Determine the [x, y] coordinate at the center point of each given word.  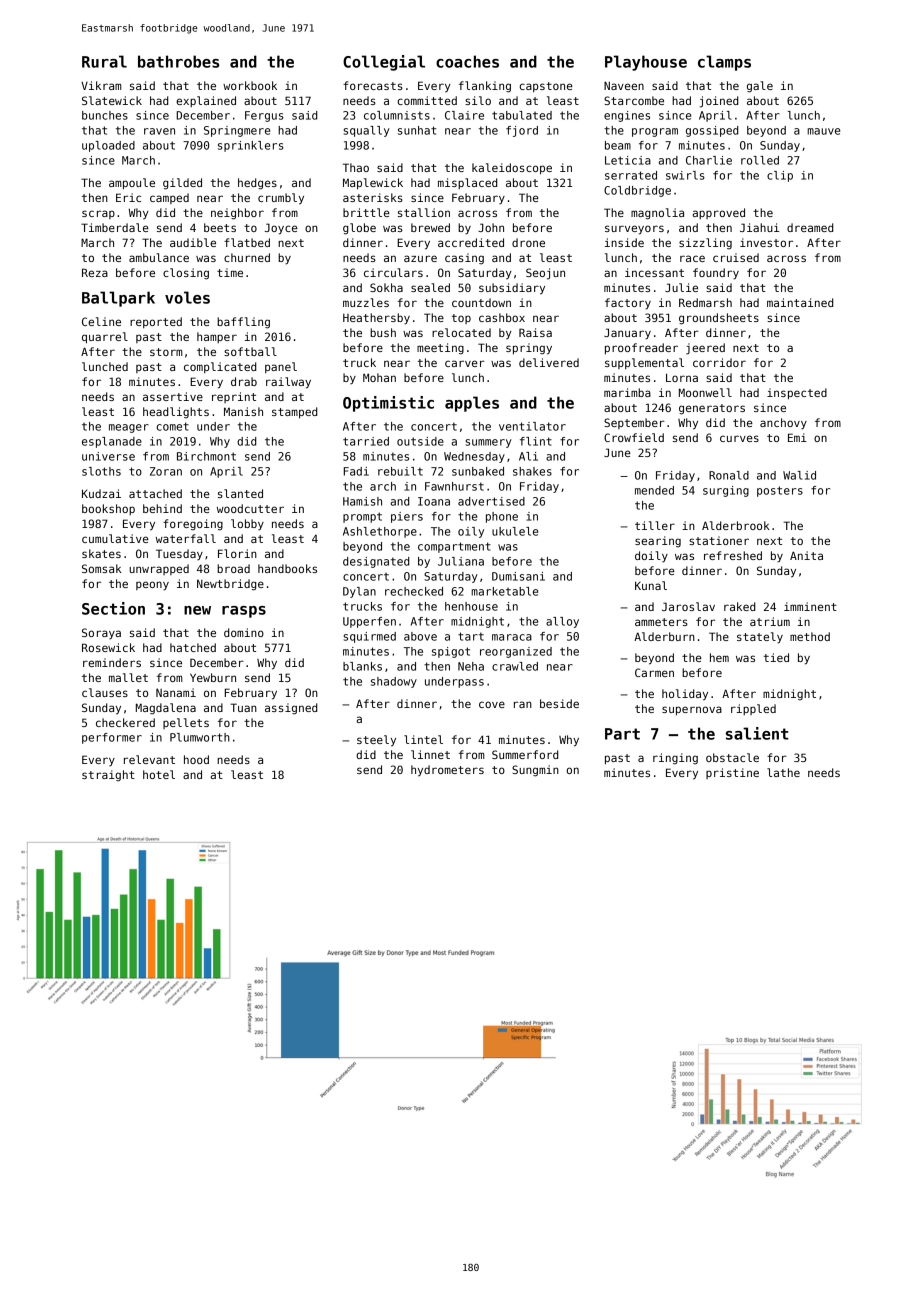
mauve [823, 131]
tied [776, 657]
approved [719, 213]
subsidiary [512, 289]
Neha [471, 666]
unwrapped [159, 569]
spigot [451, 652]
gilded [182, 184]
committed [427, 100]
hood [196, 759]
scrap [98, 214]
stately [760, 638]
